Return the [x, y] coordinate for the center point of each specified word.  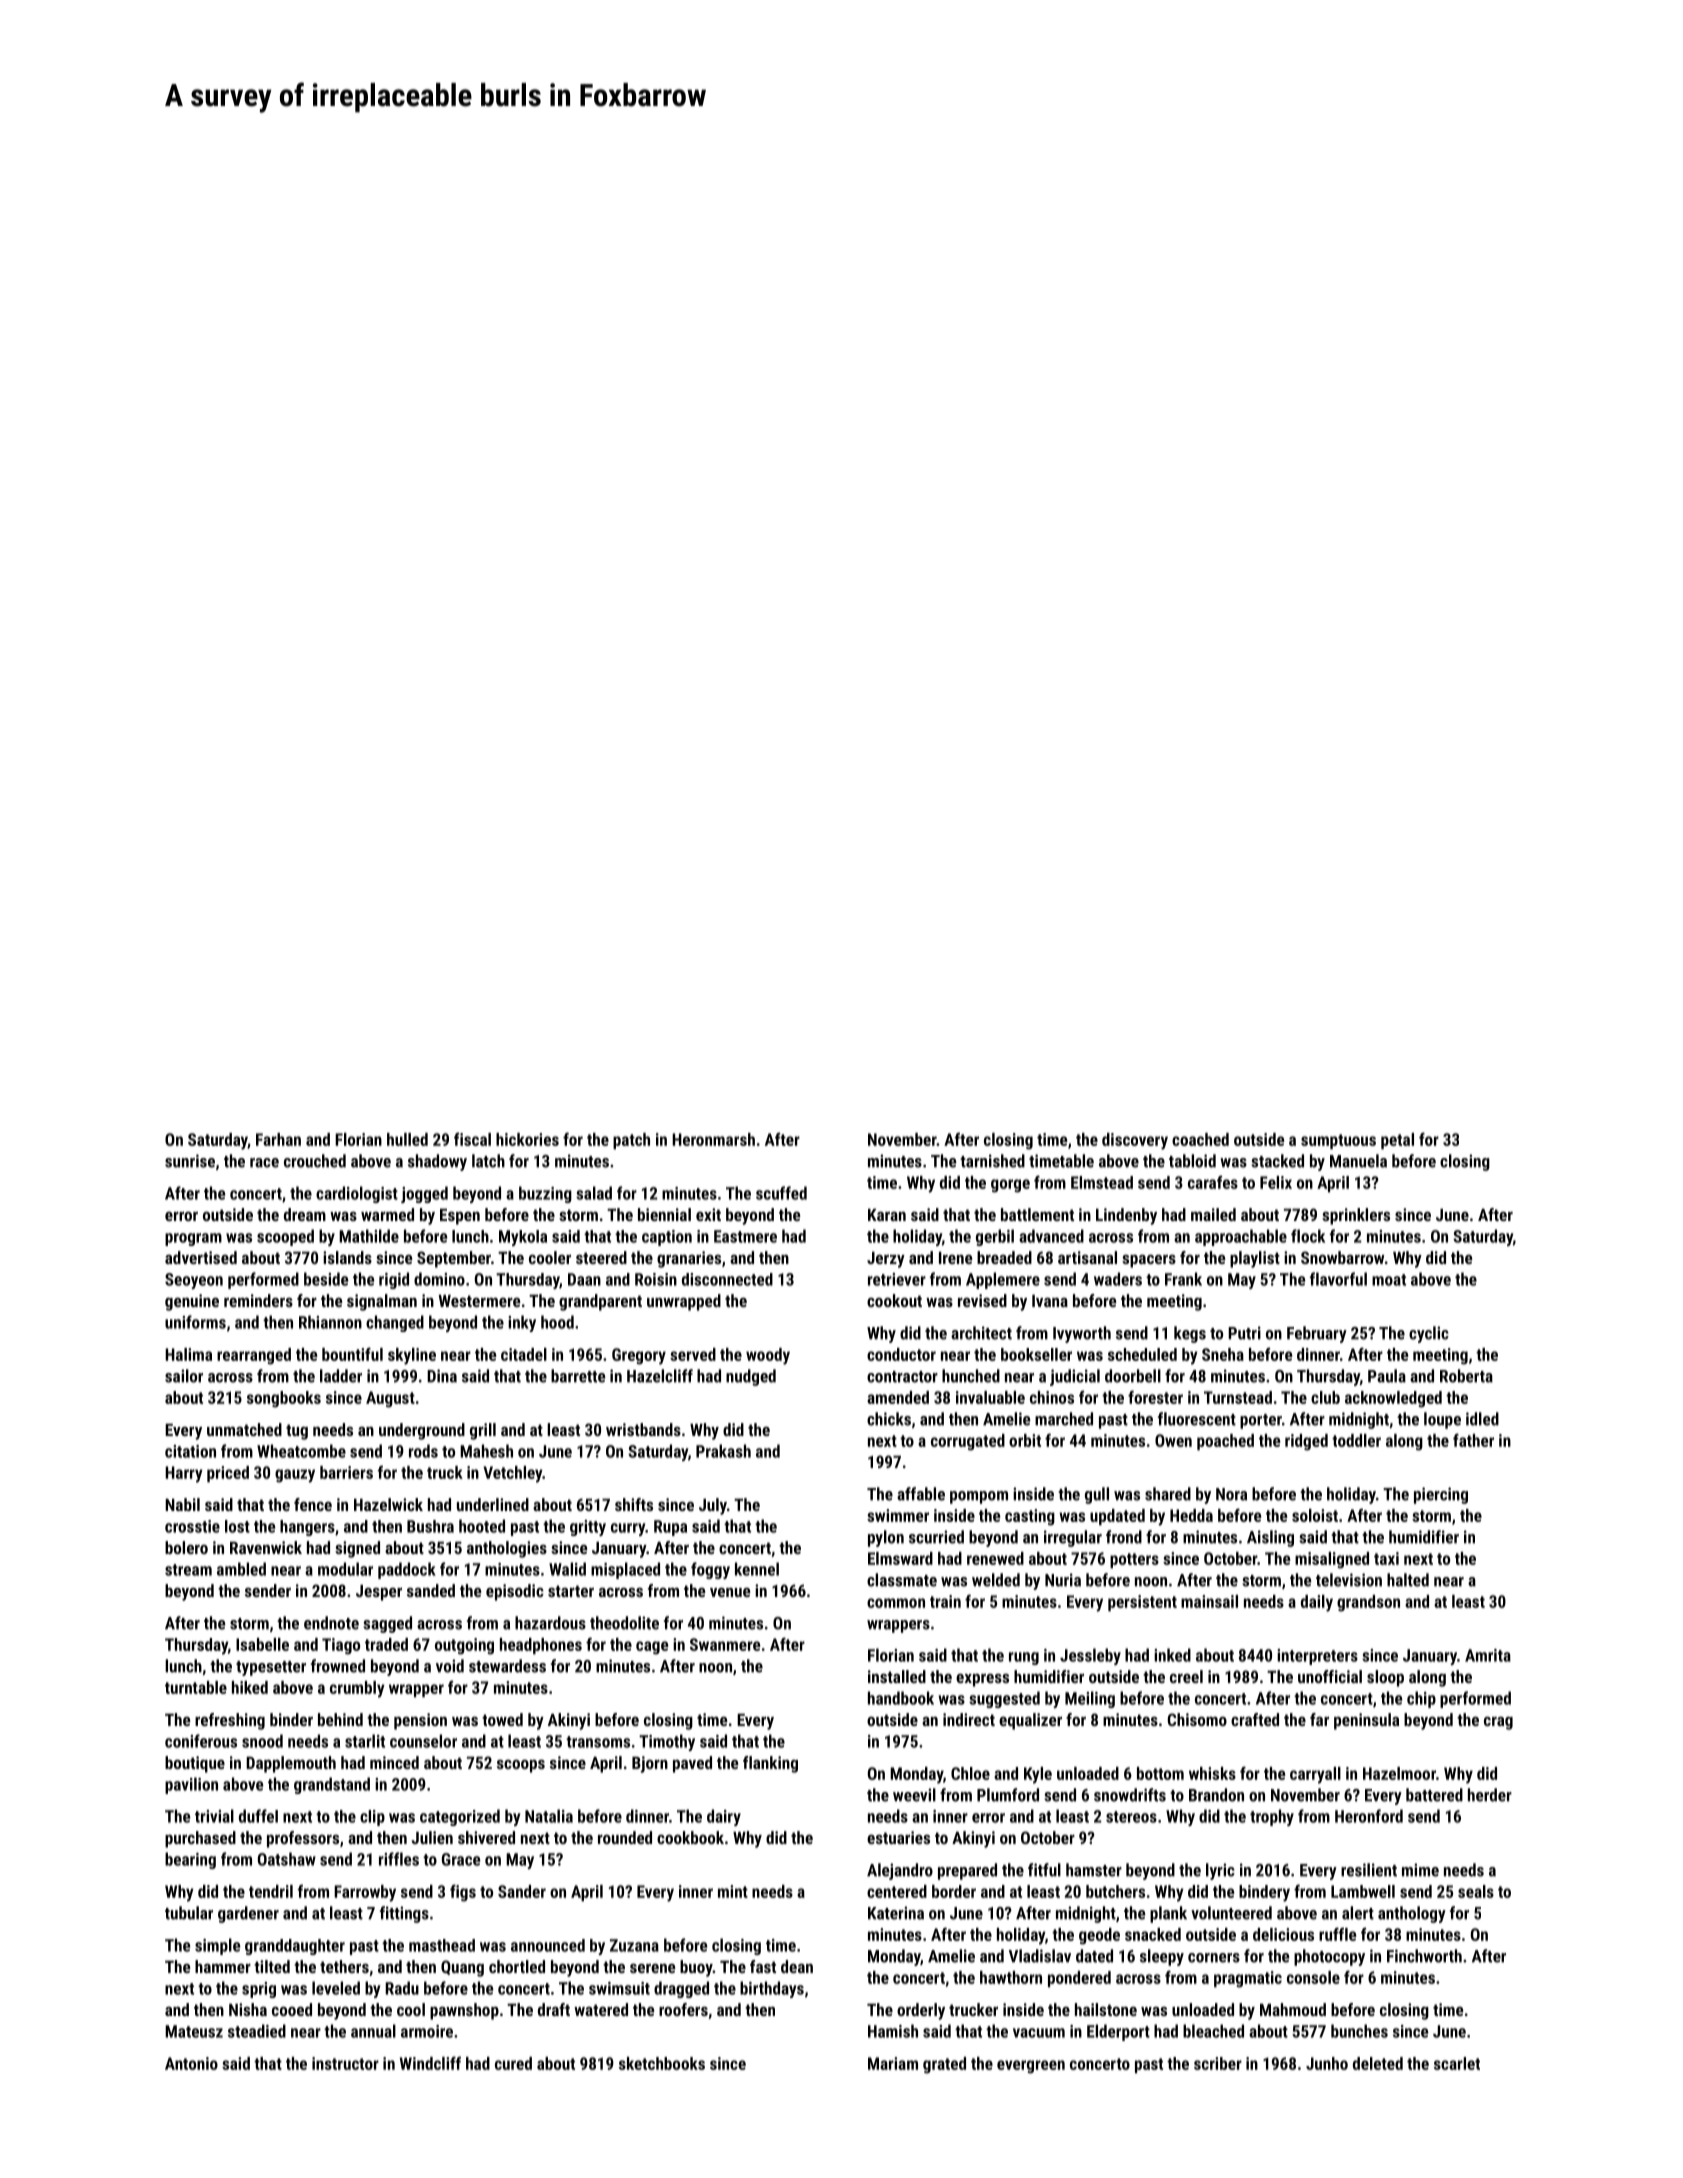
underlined [493, 1504]
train [945, 1601]
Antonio [191, 2063]
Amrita [1488, 1655]
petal [1397, 1141]
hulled [407, 1139]
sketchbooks [662, 2063]
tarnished [992, 1161]
